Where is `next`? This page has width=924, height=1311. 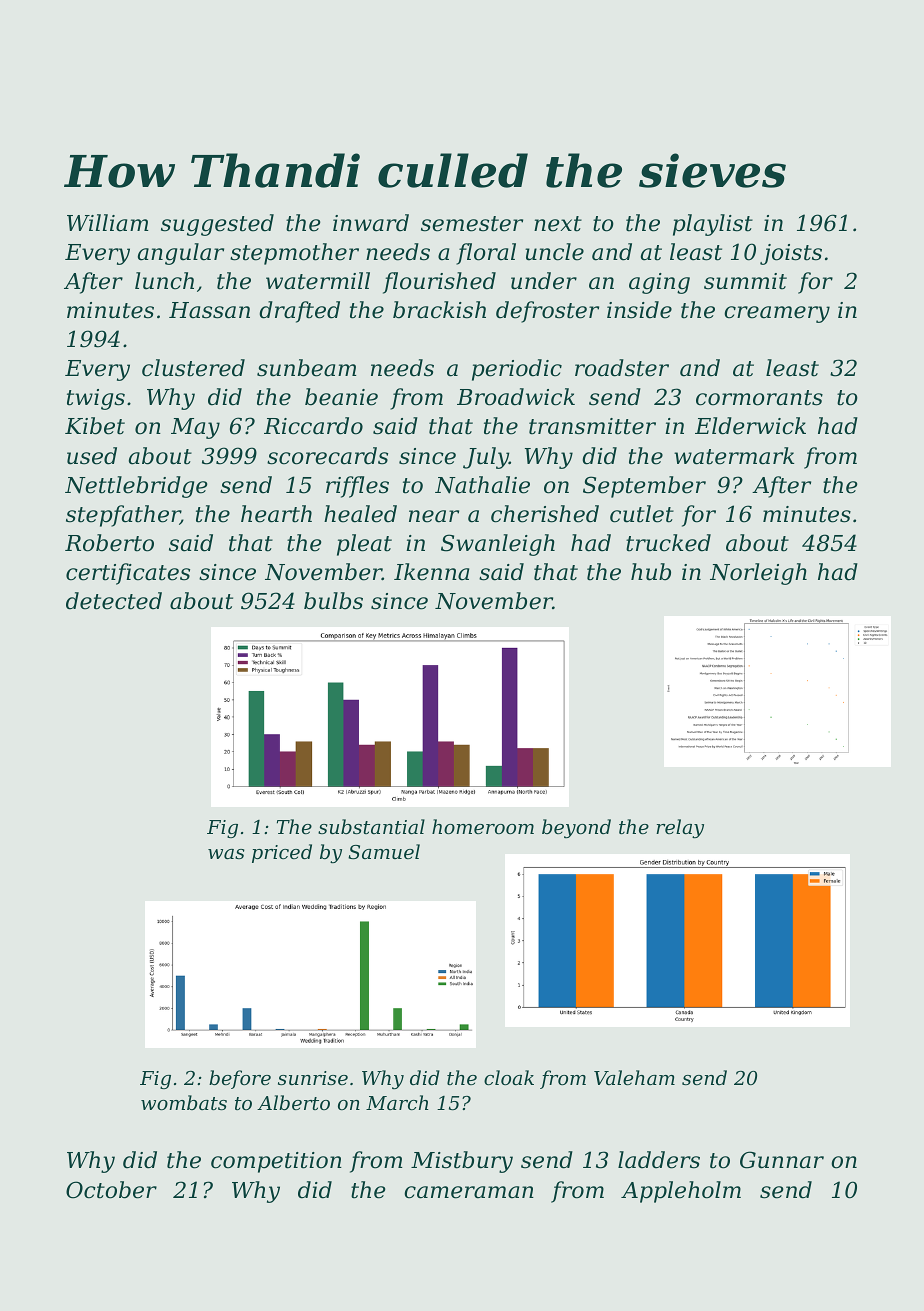
next is located at coordinates (558, 224).
